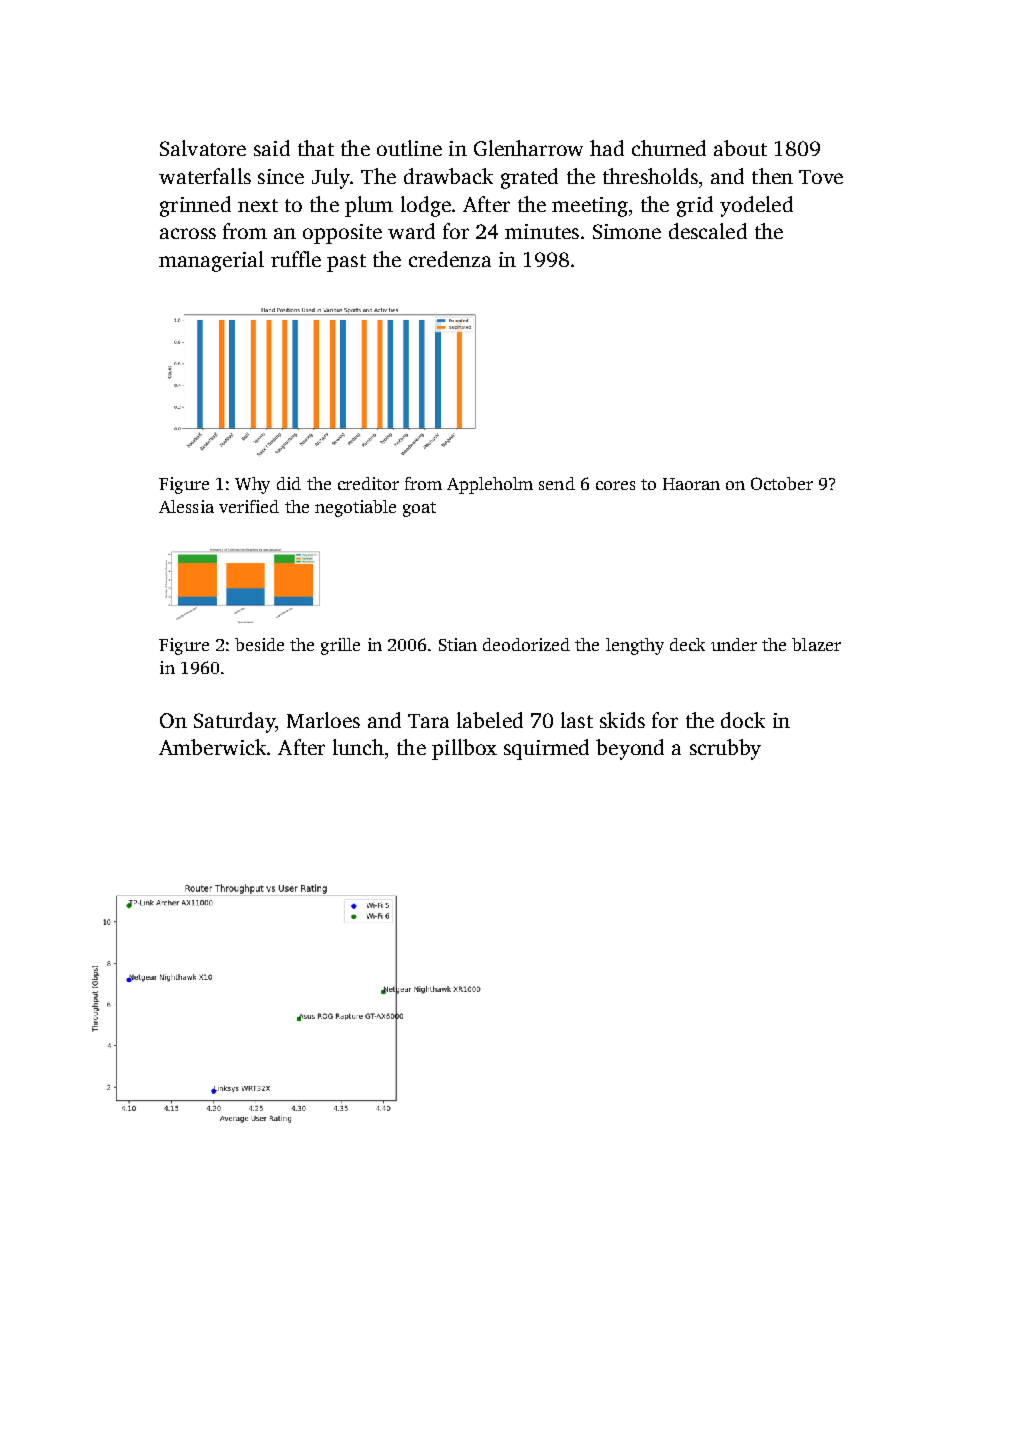 The height and width of the screenshot is (1434, 1009). What do you see at coordinates (212, 747) in the screenshot?
I see `Amberwick` at bounding box center [212, 747].
